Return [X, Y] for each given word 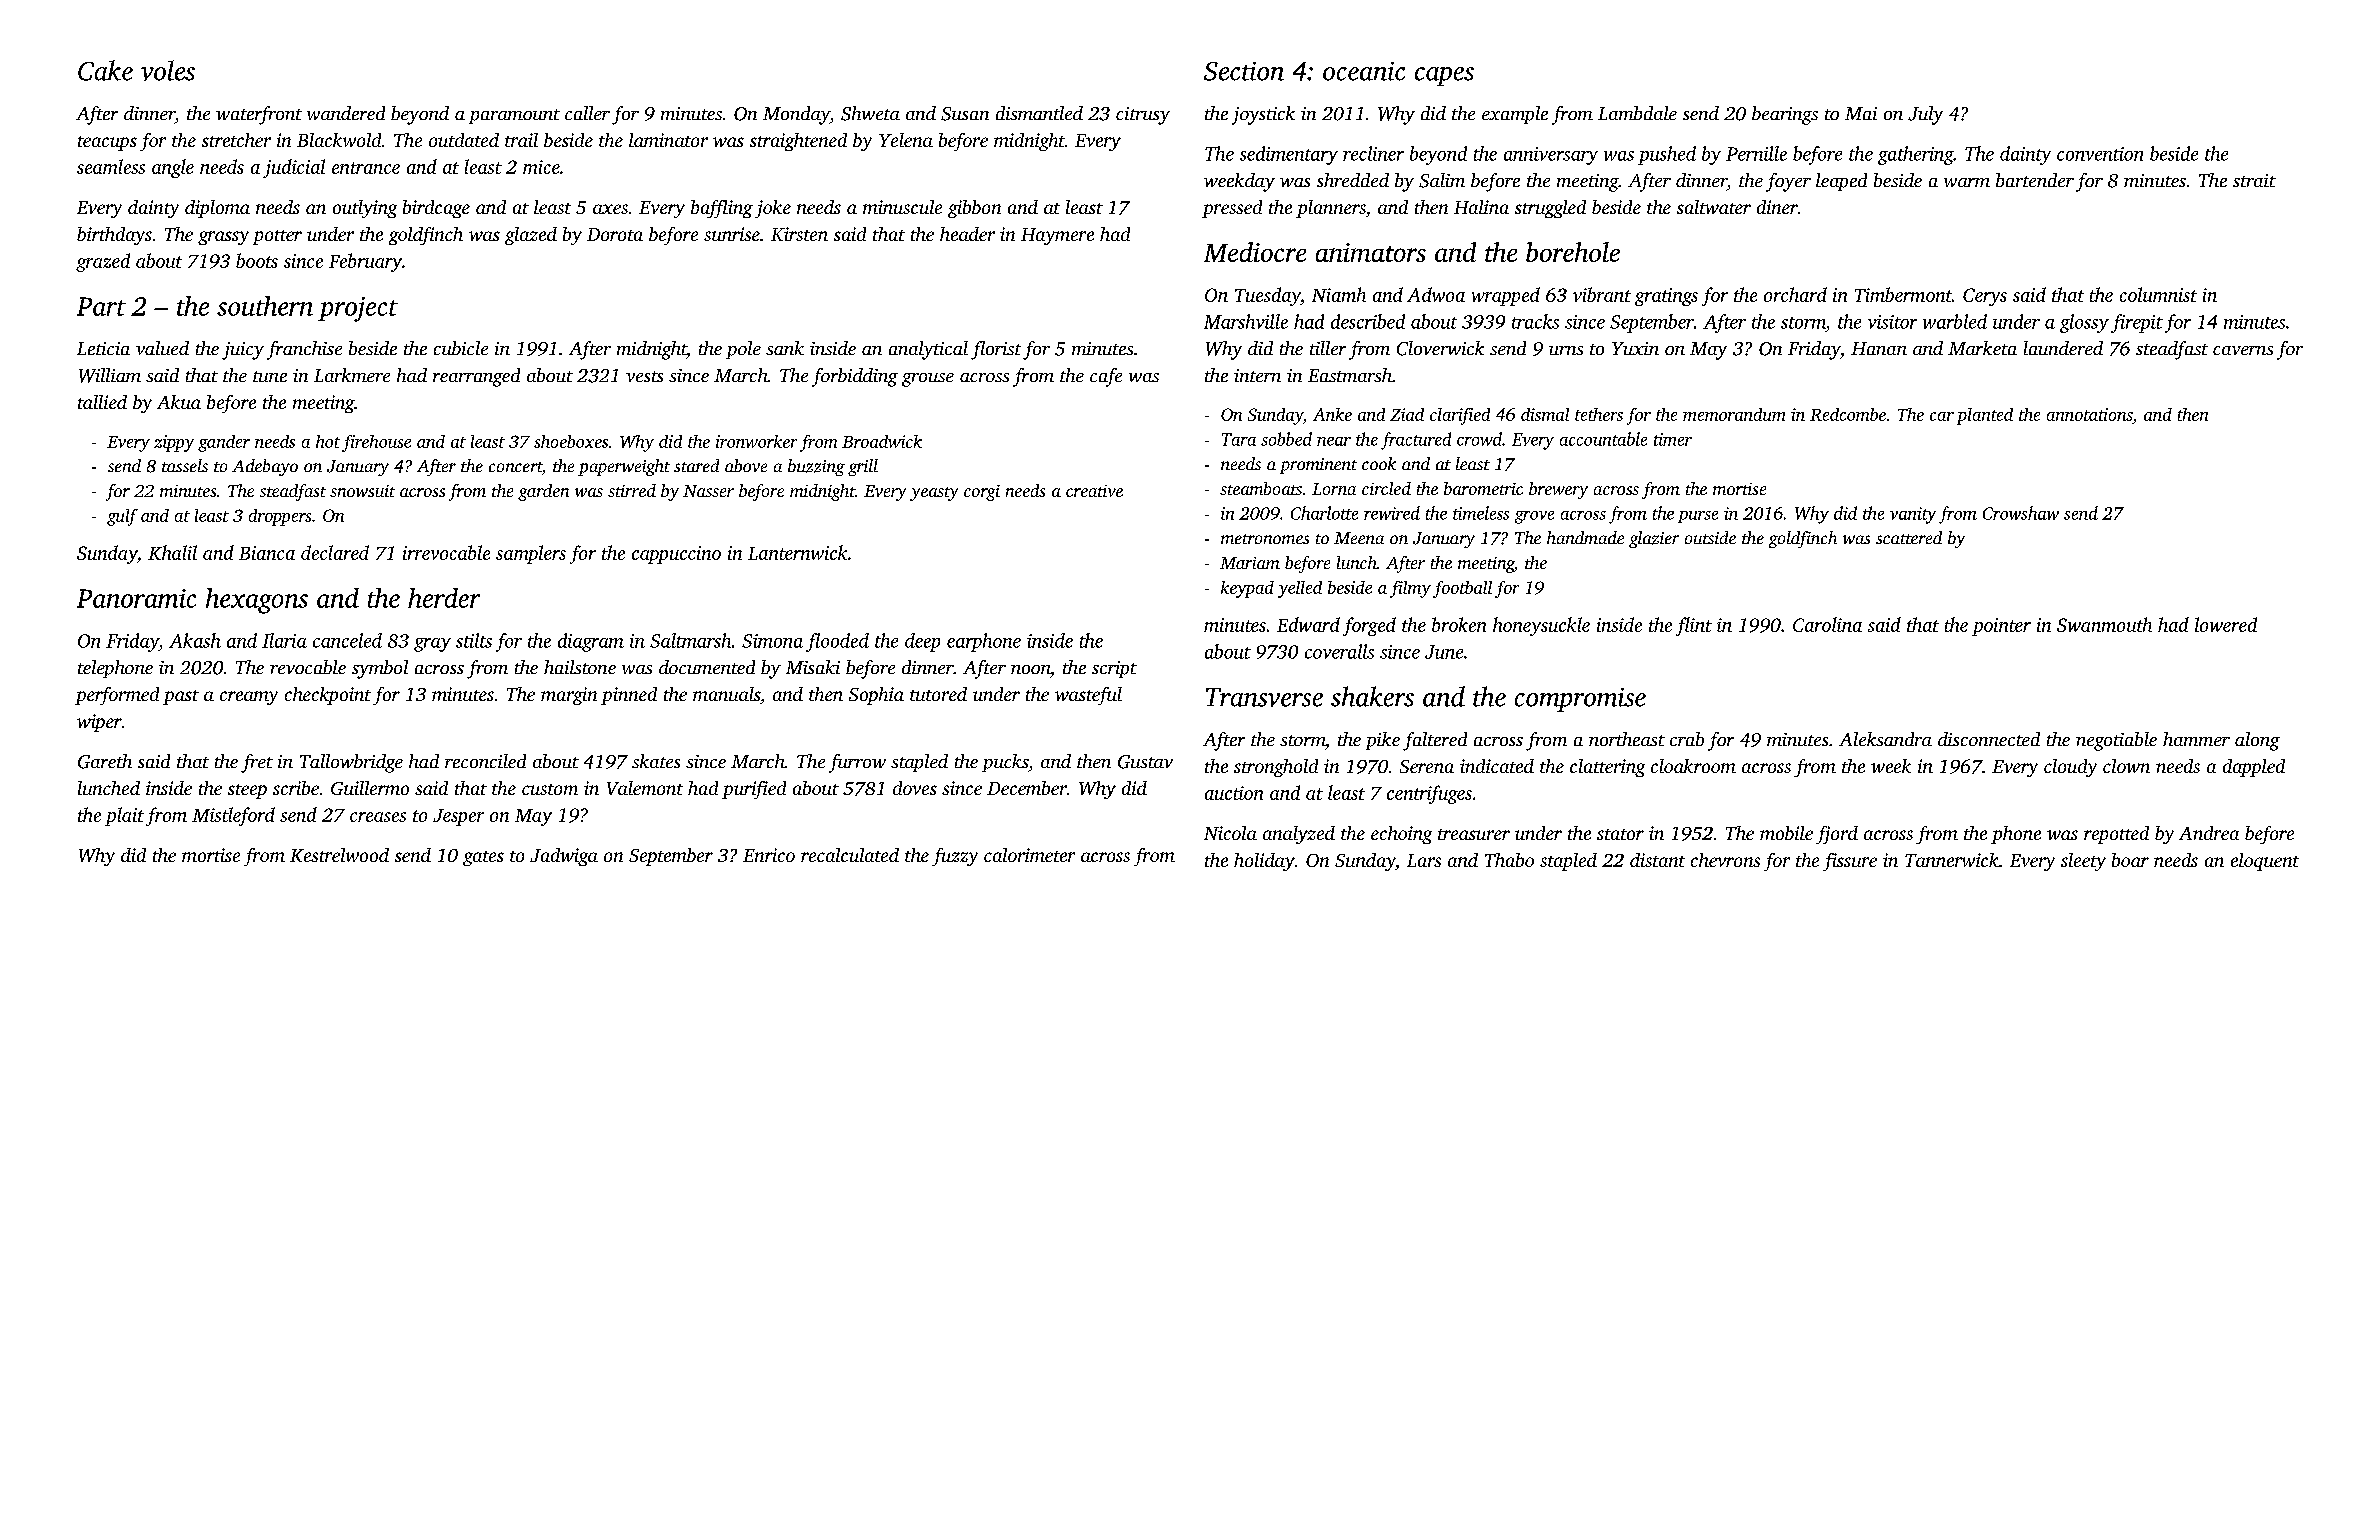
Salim [1442, 180]
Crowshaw [2021, 513]
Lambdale [1637, 113]
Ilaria [284, 640]
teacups [107, 143]
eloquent [2265, 862]
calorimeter [1029, 855]
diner [1777, 207]
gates [483, 858]
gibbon [974, 209]
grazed [103, 262]
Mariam [1250, 563]
